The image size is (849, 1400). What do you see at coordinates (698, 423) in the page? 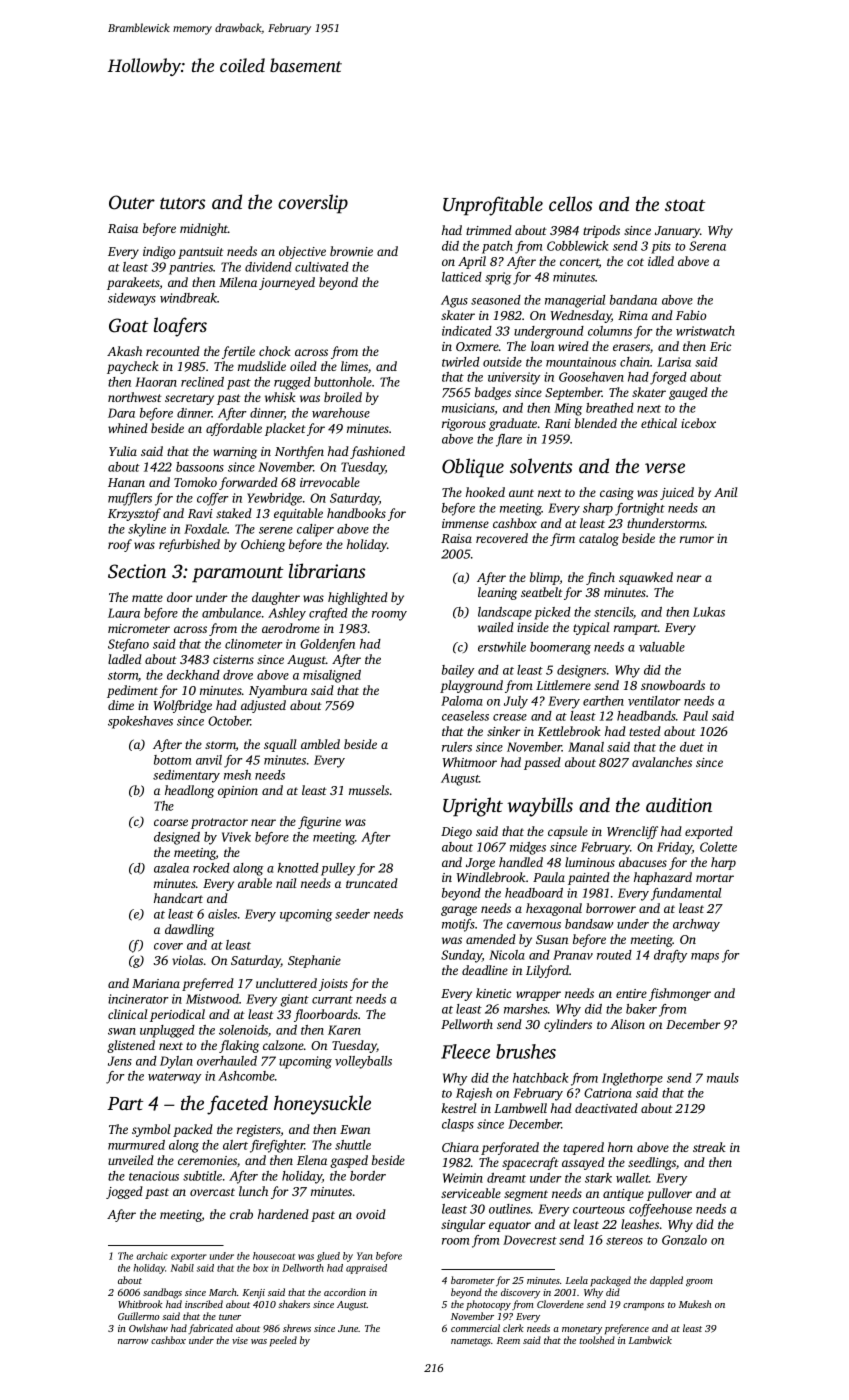
I see `icebox` at bounding box center [698, 423].
